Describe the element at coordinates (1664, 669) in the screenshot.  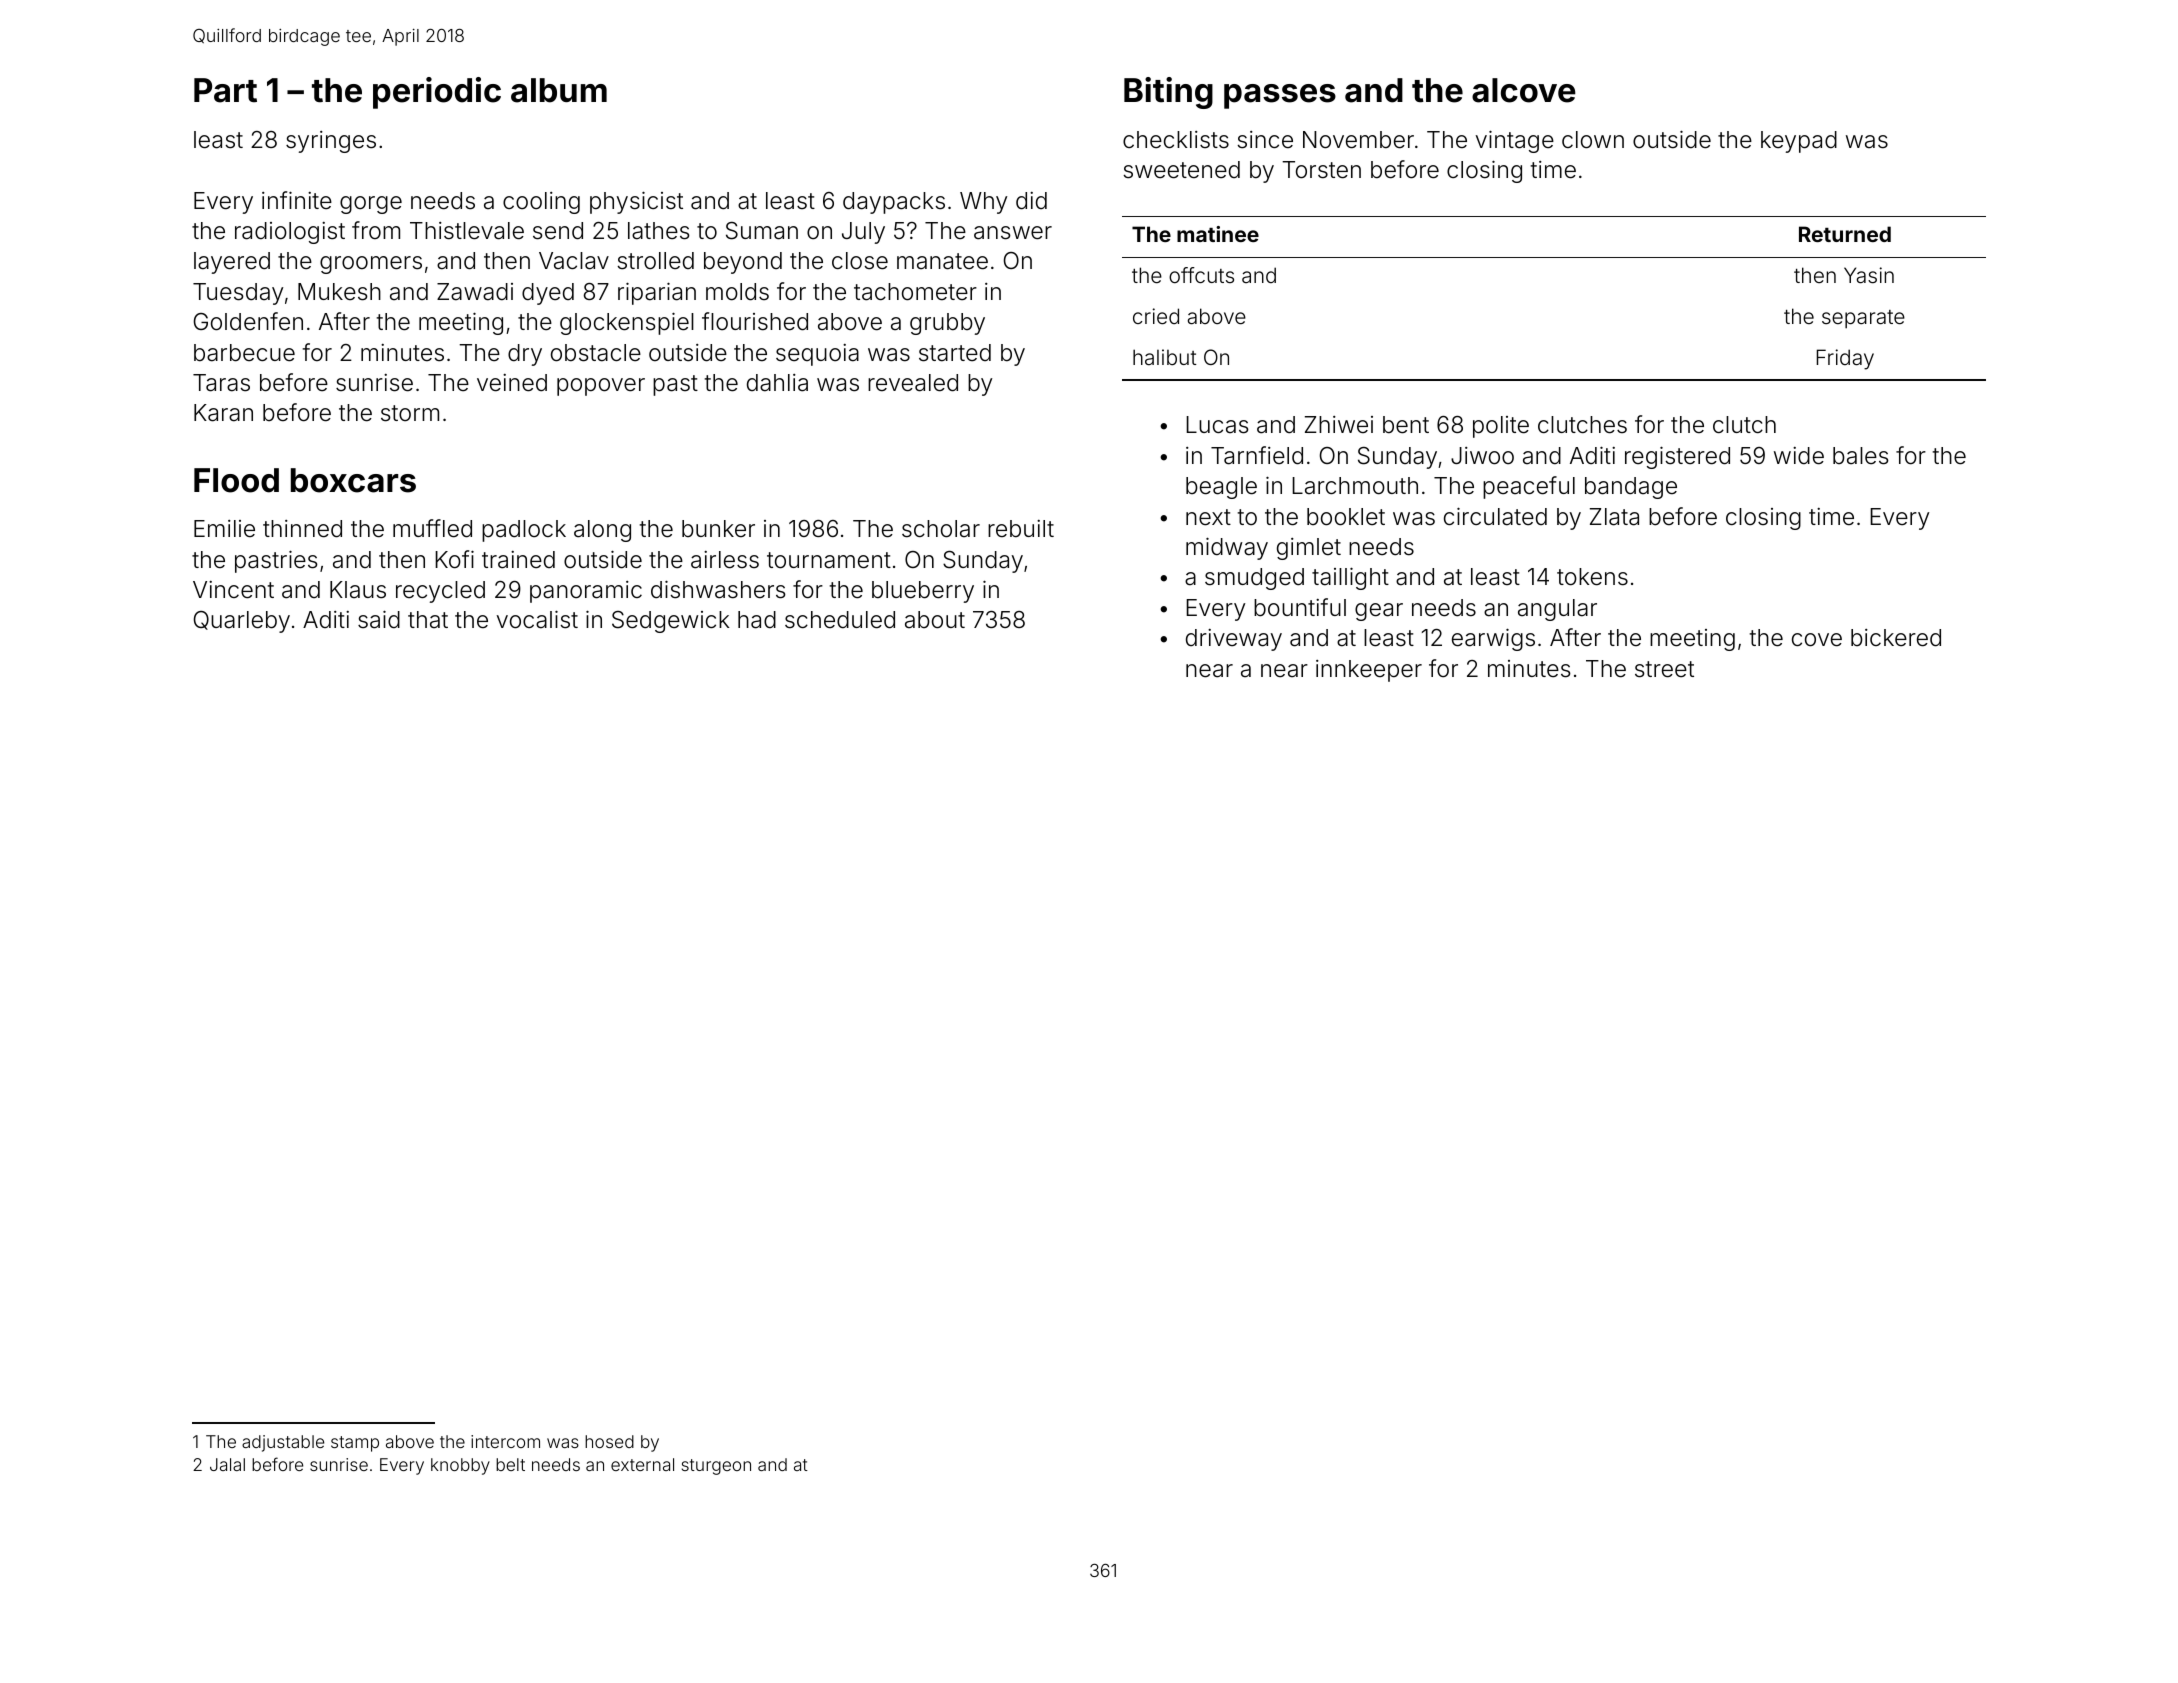
I see `street` at that location.
